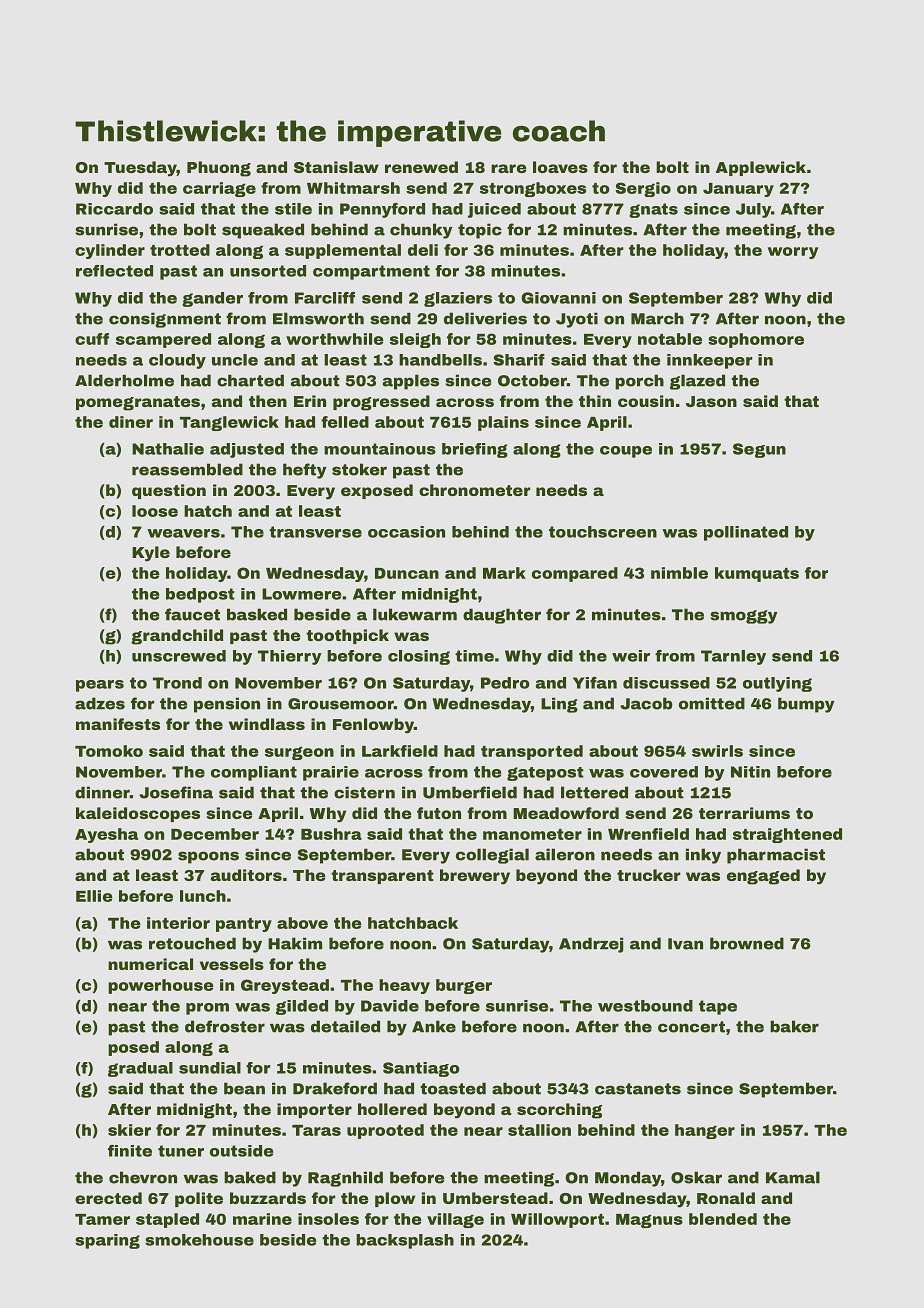 The image size is (924, 1308). I want to click on Applewick, so click(761, 168).
